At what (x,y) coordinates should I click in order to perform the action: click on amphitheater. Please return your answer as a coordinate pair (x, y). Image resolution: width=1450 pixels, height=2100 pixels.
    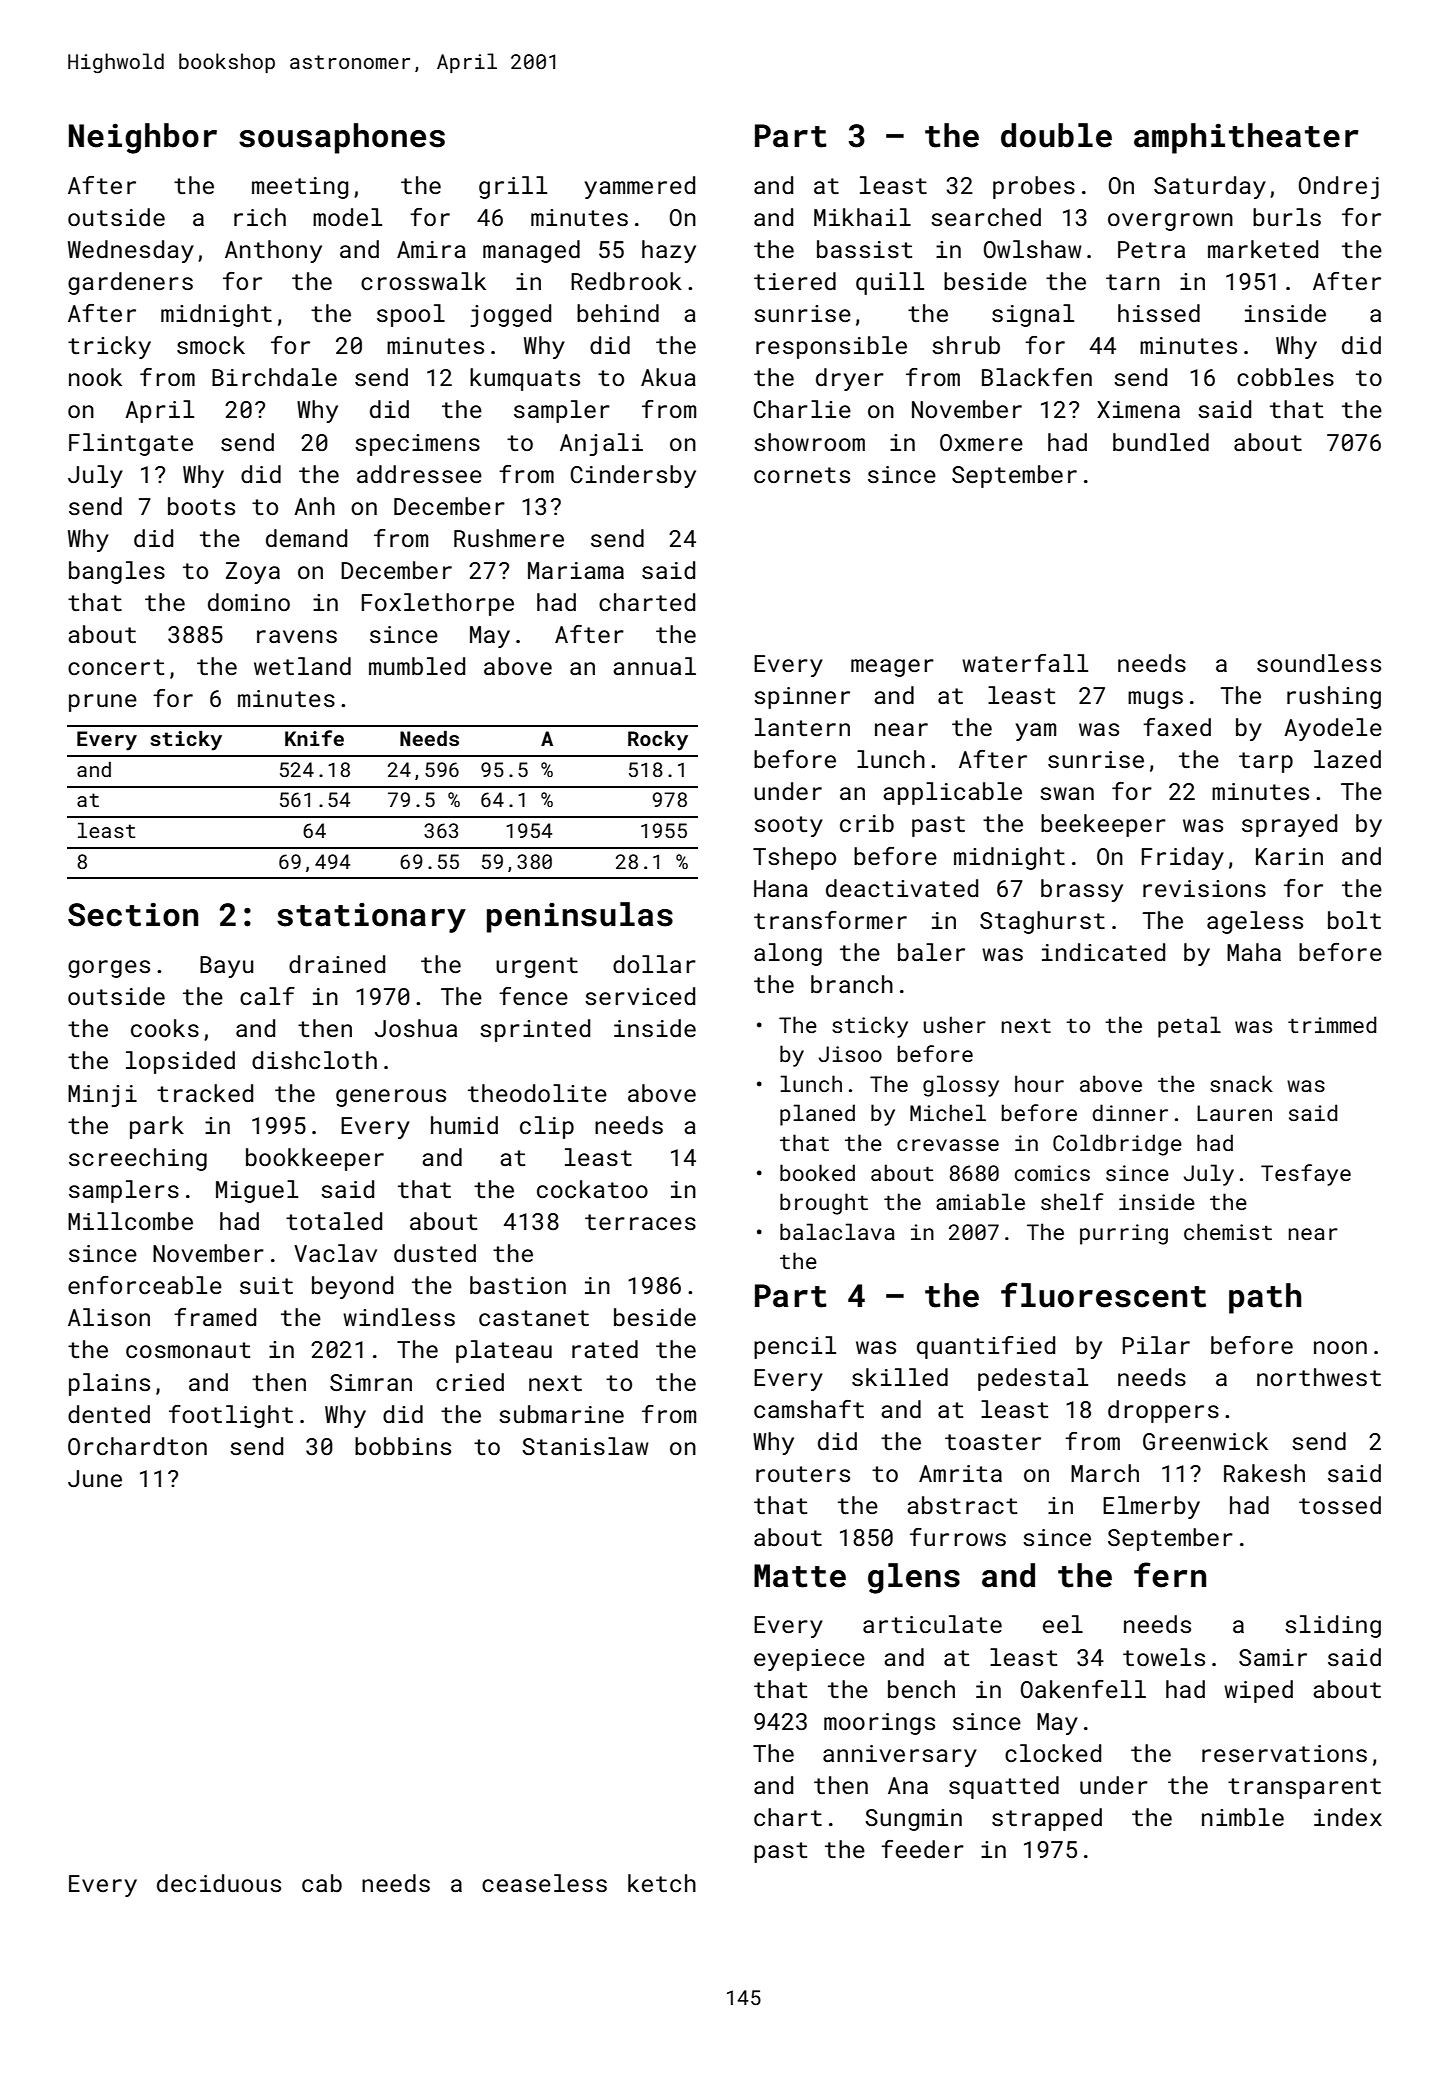
    Looking at the image, I should click on (1246, 138).
